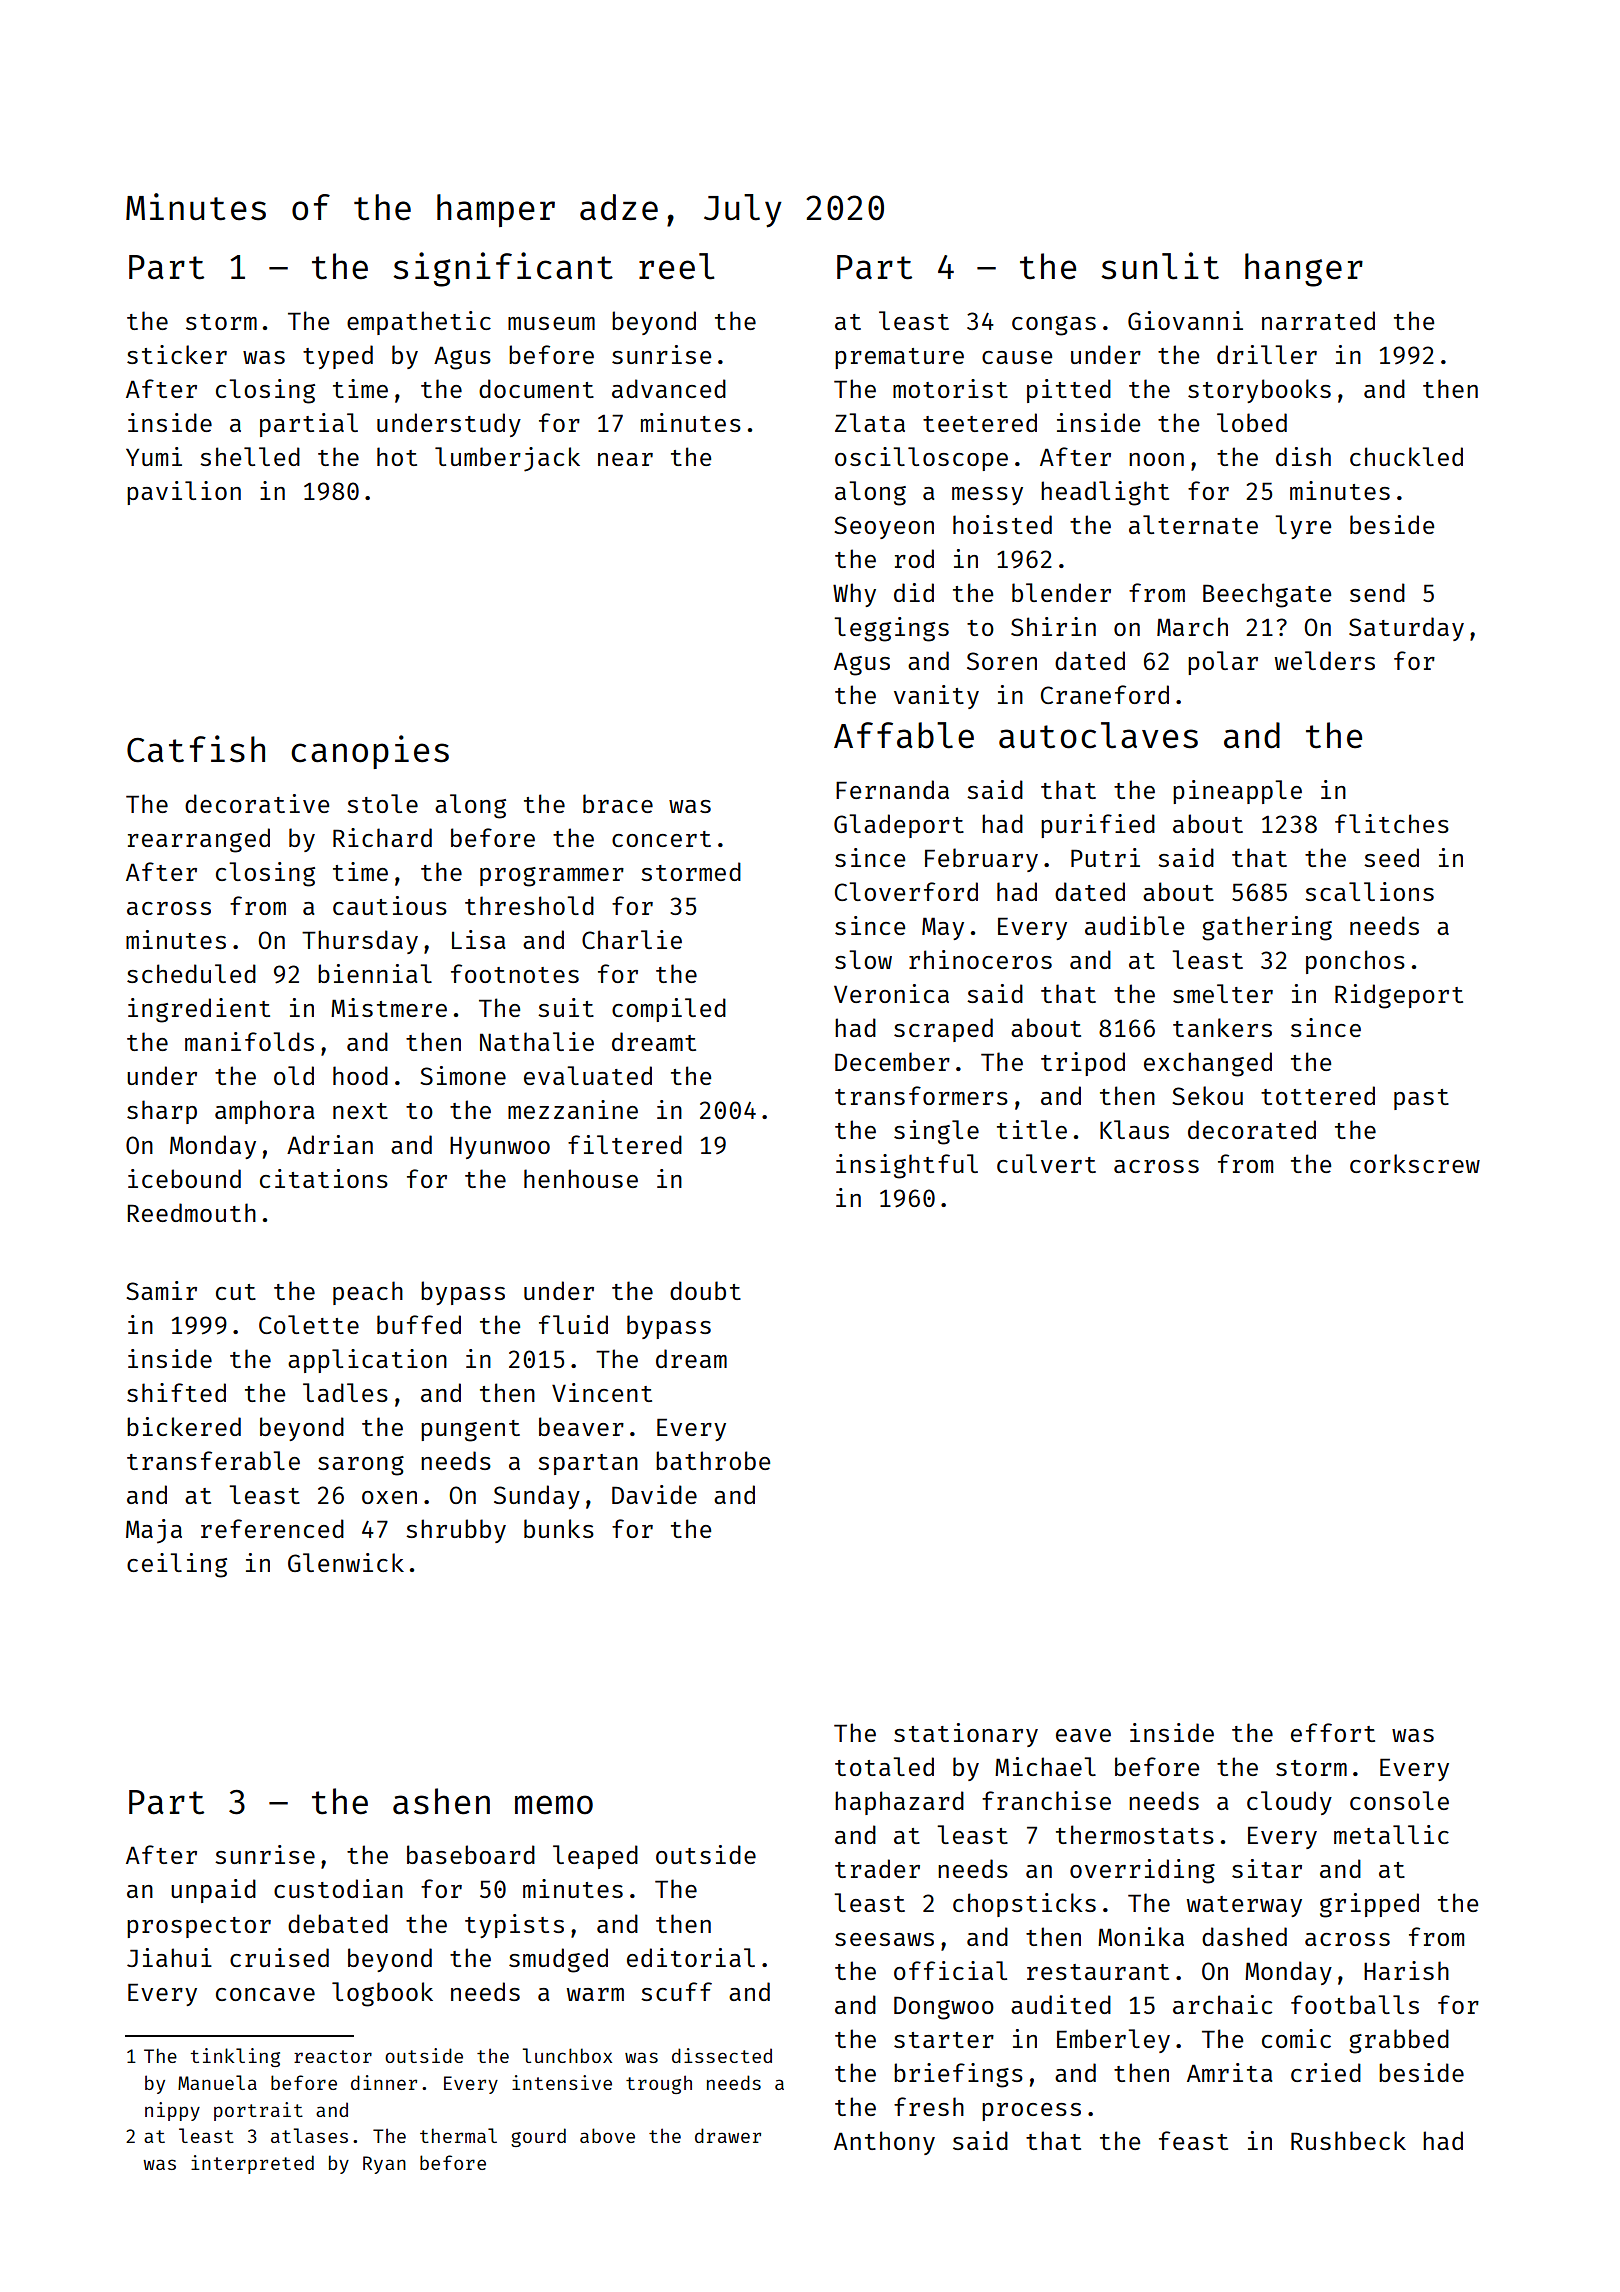 The image size is (1620, 2292). Describe the element at coordinates (264, 1112) in the page. I see `amphora` at that location.
